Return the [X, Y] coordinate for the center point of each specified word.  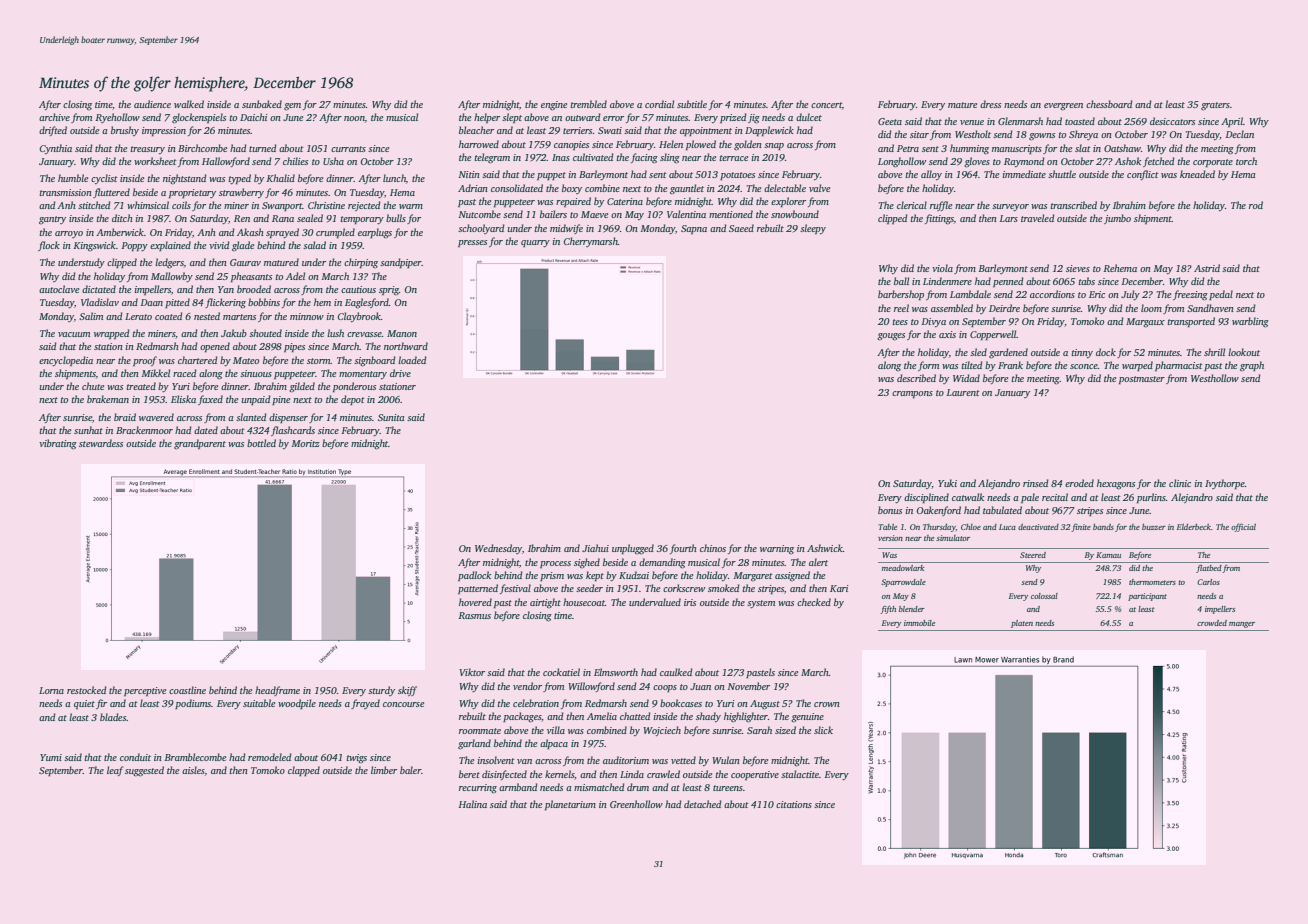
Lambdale [970, 294]
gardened [1008, 353]
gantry [52, 220]
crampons [912, 394]
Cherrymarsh [590, 242]
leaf [115, 771]
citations [794, 804]
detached [703, 804]
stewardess [101, 443]
